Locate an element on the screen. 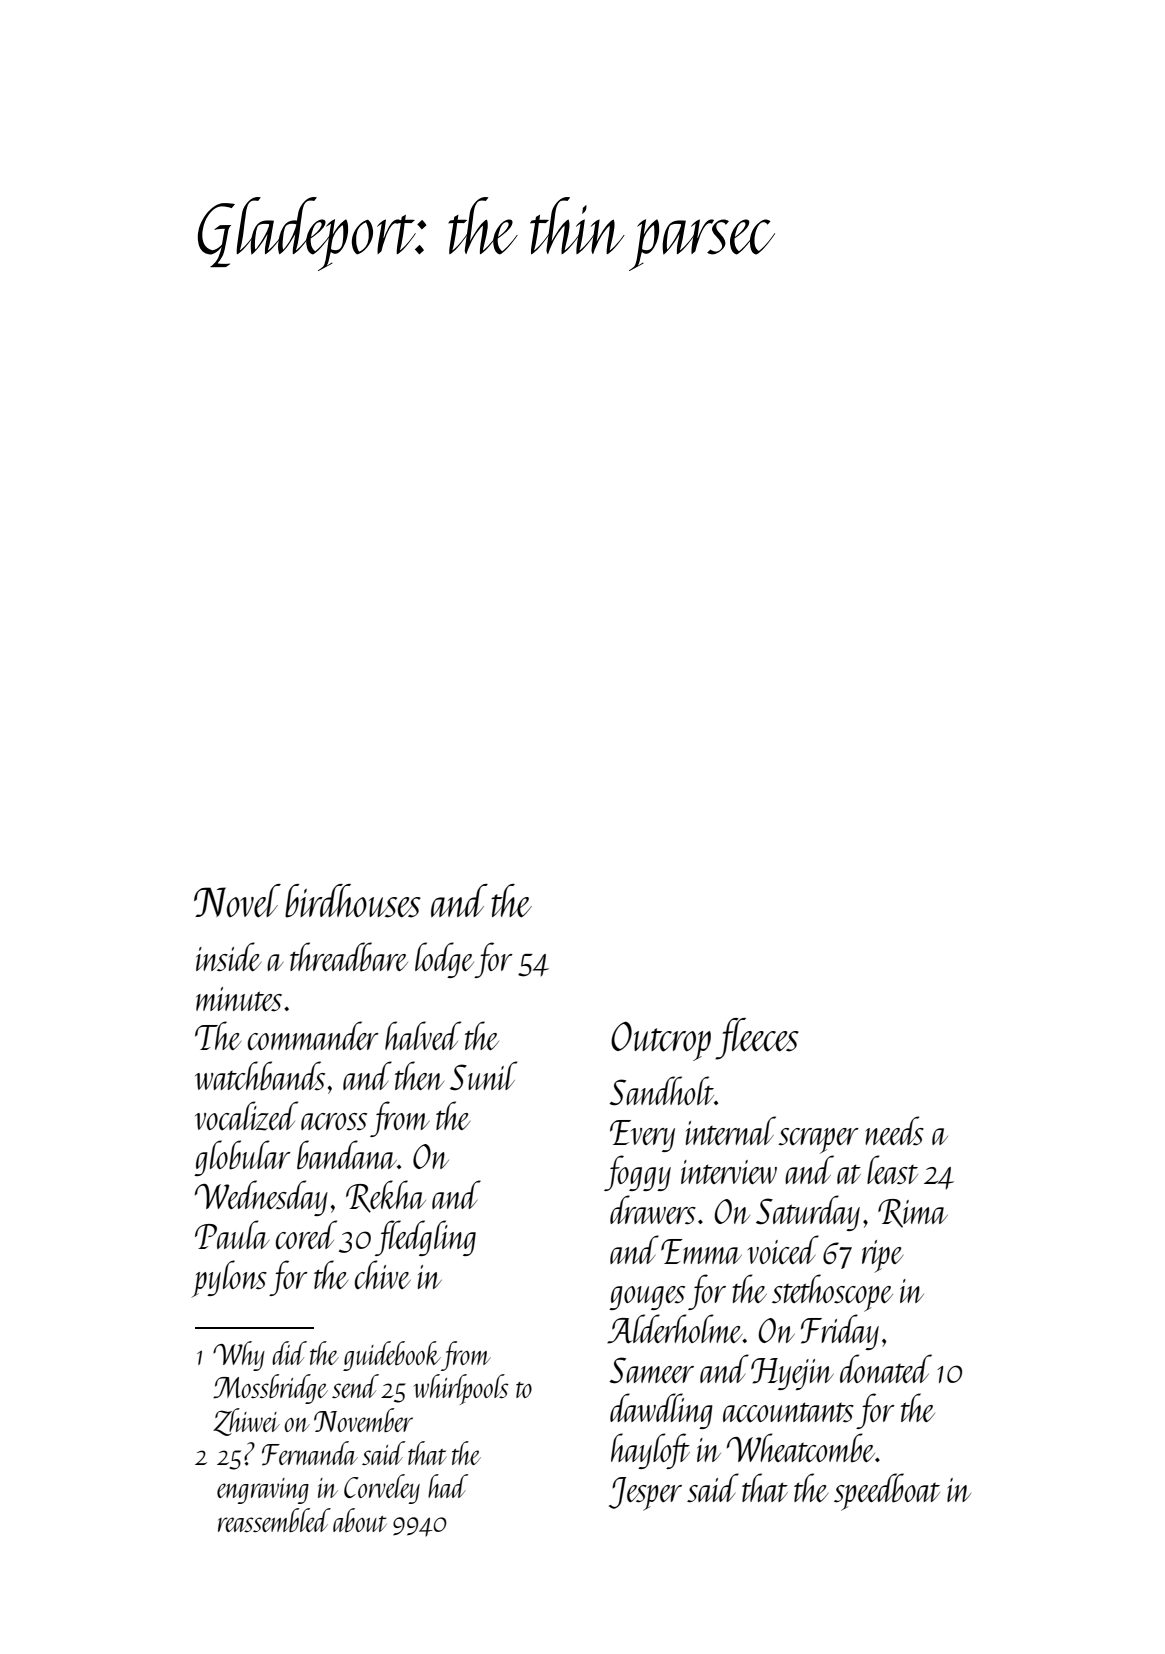 Image resolution: width=1165 pixels, height=1654 pixels. foggy is located at coordinates (637, 1173).
